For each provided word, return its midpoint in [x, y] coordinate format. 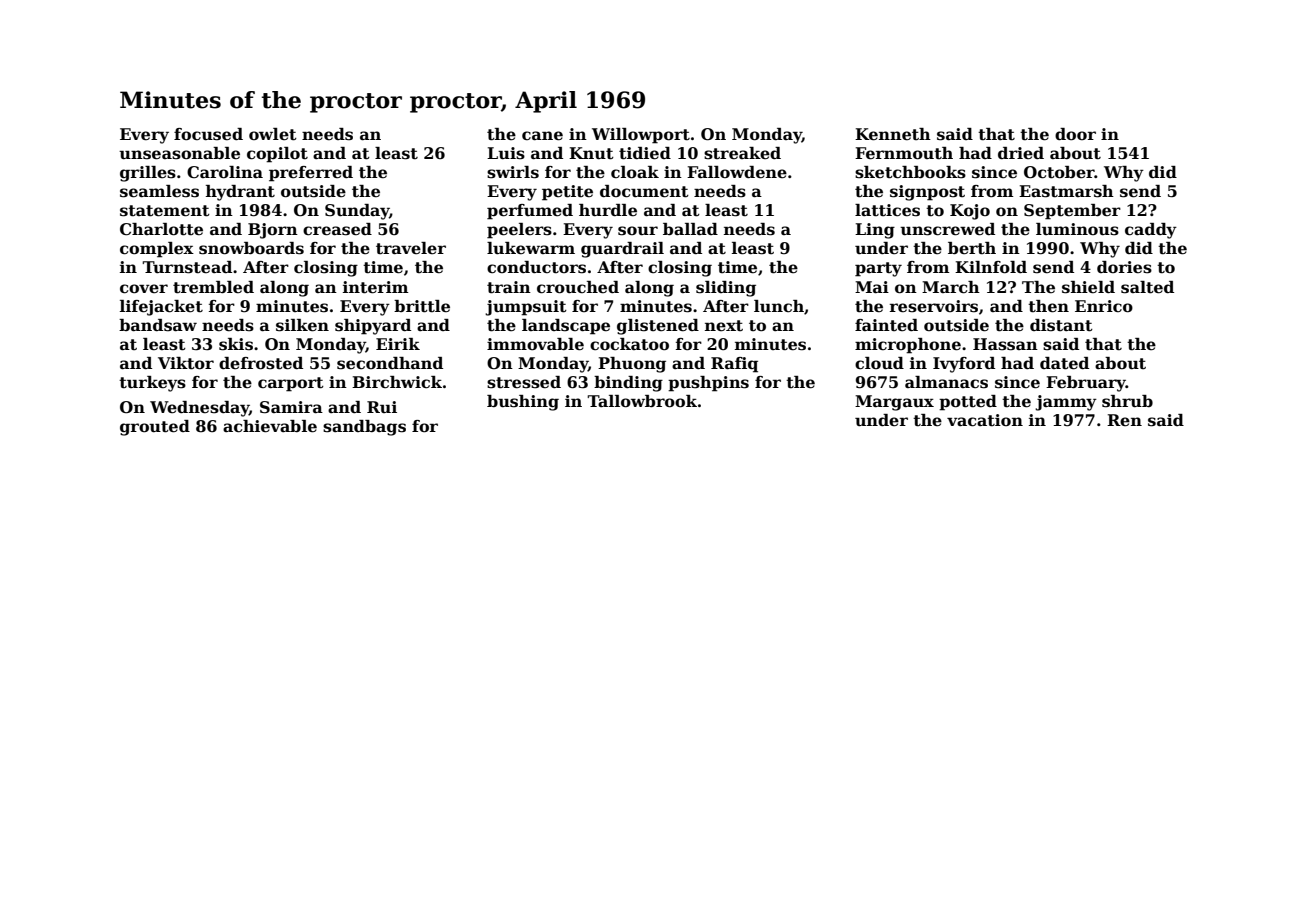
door [1075, 134]
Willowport [641, 136]
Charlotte [161, 229]
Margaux [894, 403]
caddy [1151, 231]
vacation [985, 420]
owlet [273, 134]
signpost [927, 193]
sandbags [364, 428]
